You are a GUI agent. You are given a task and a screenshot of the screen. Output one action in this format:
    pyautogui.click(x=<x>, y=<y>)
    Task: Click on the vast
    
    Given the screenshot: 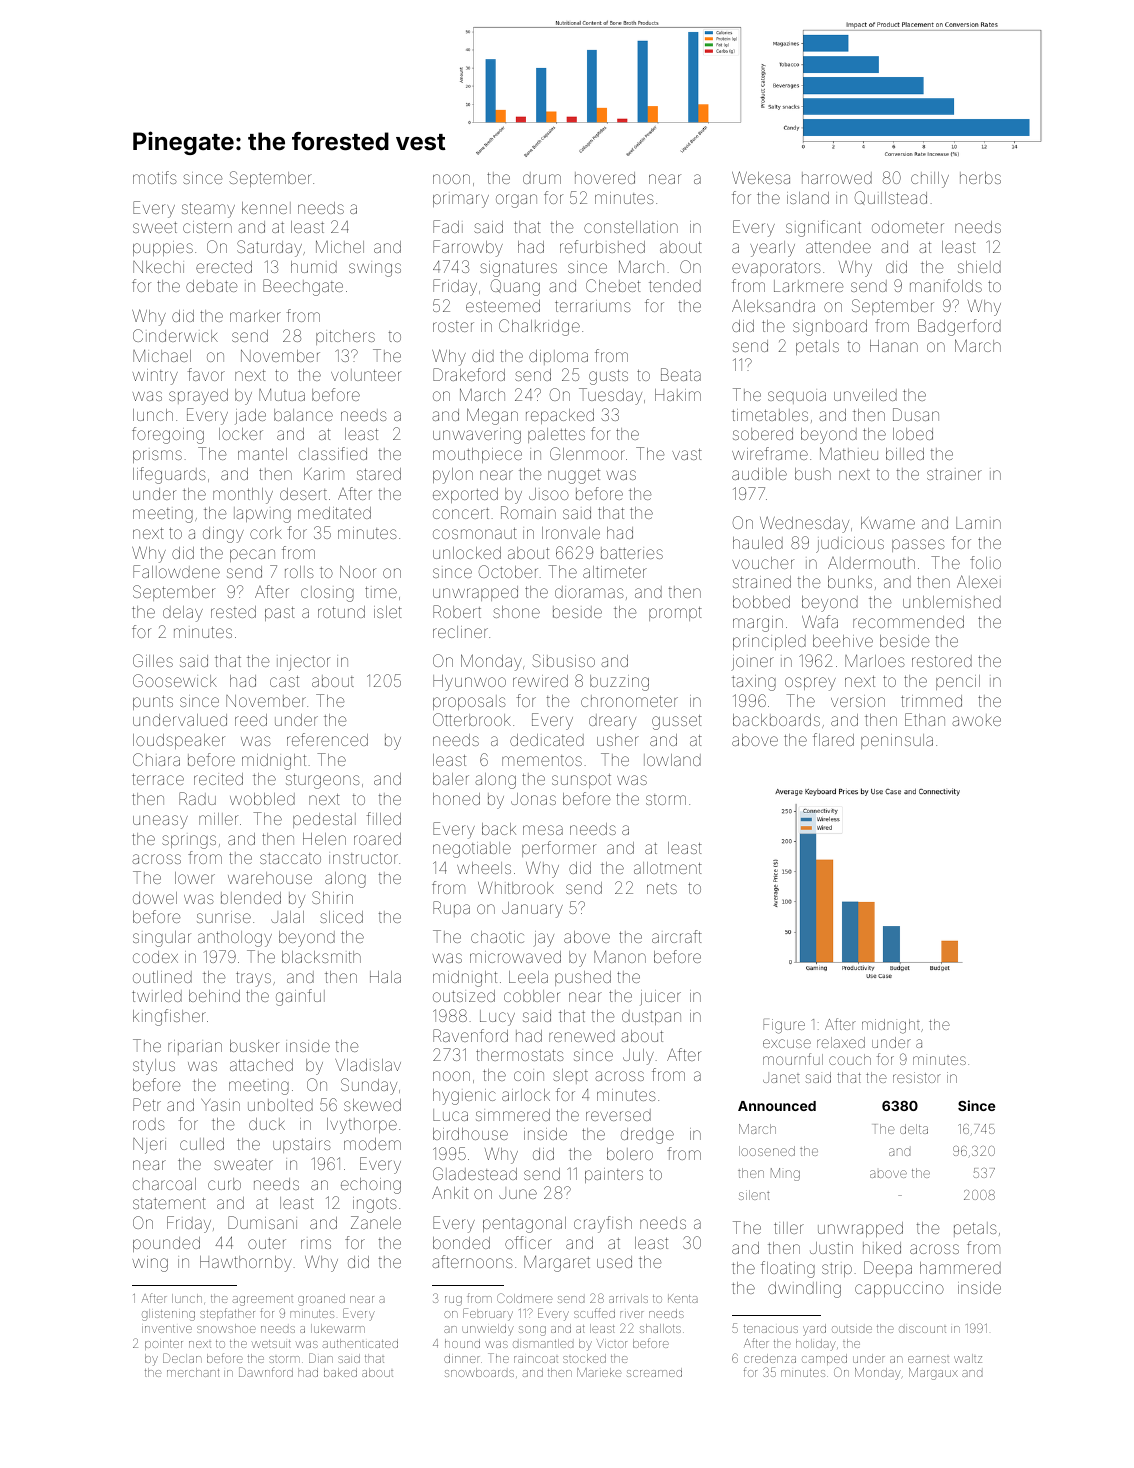 What is the action you would take?
    pyautogui.click(x=687, y=454)
